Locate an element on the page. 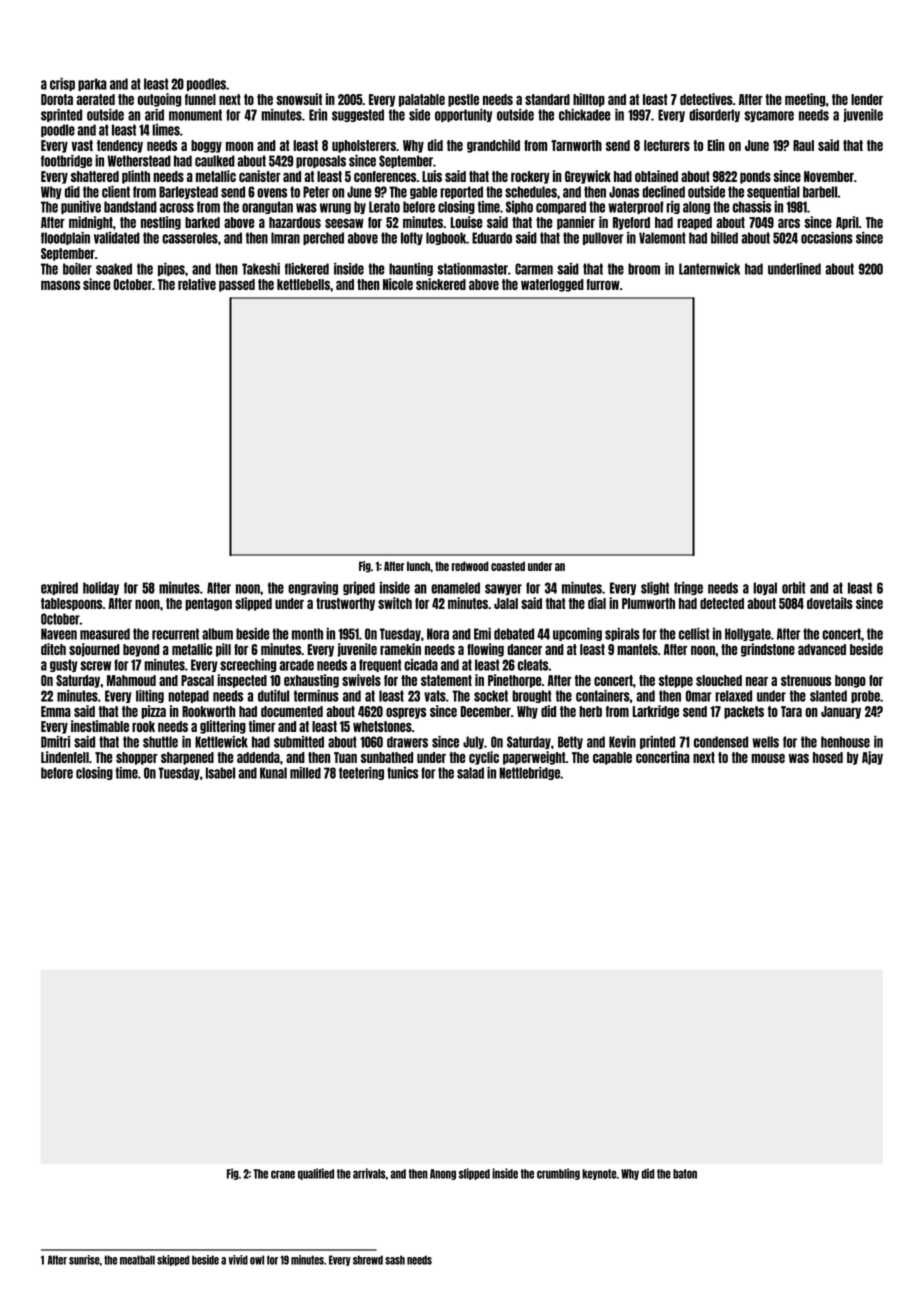 The height and width of the page is (1308, 924). footbridge is located at coordinates (66, 161).
